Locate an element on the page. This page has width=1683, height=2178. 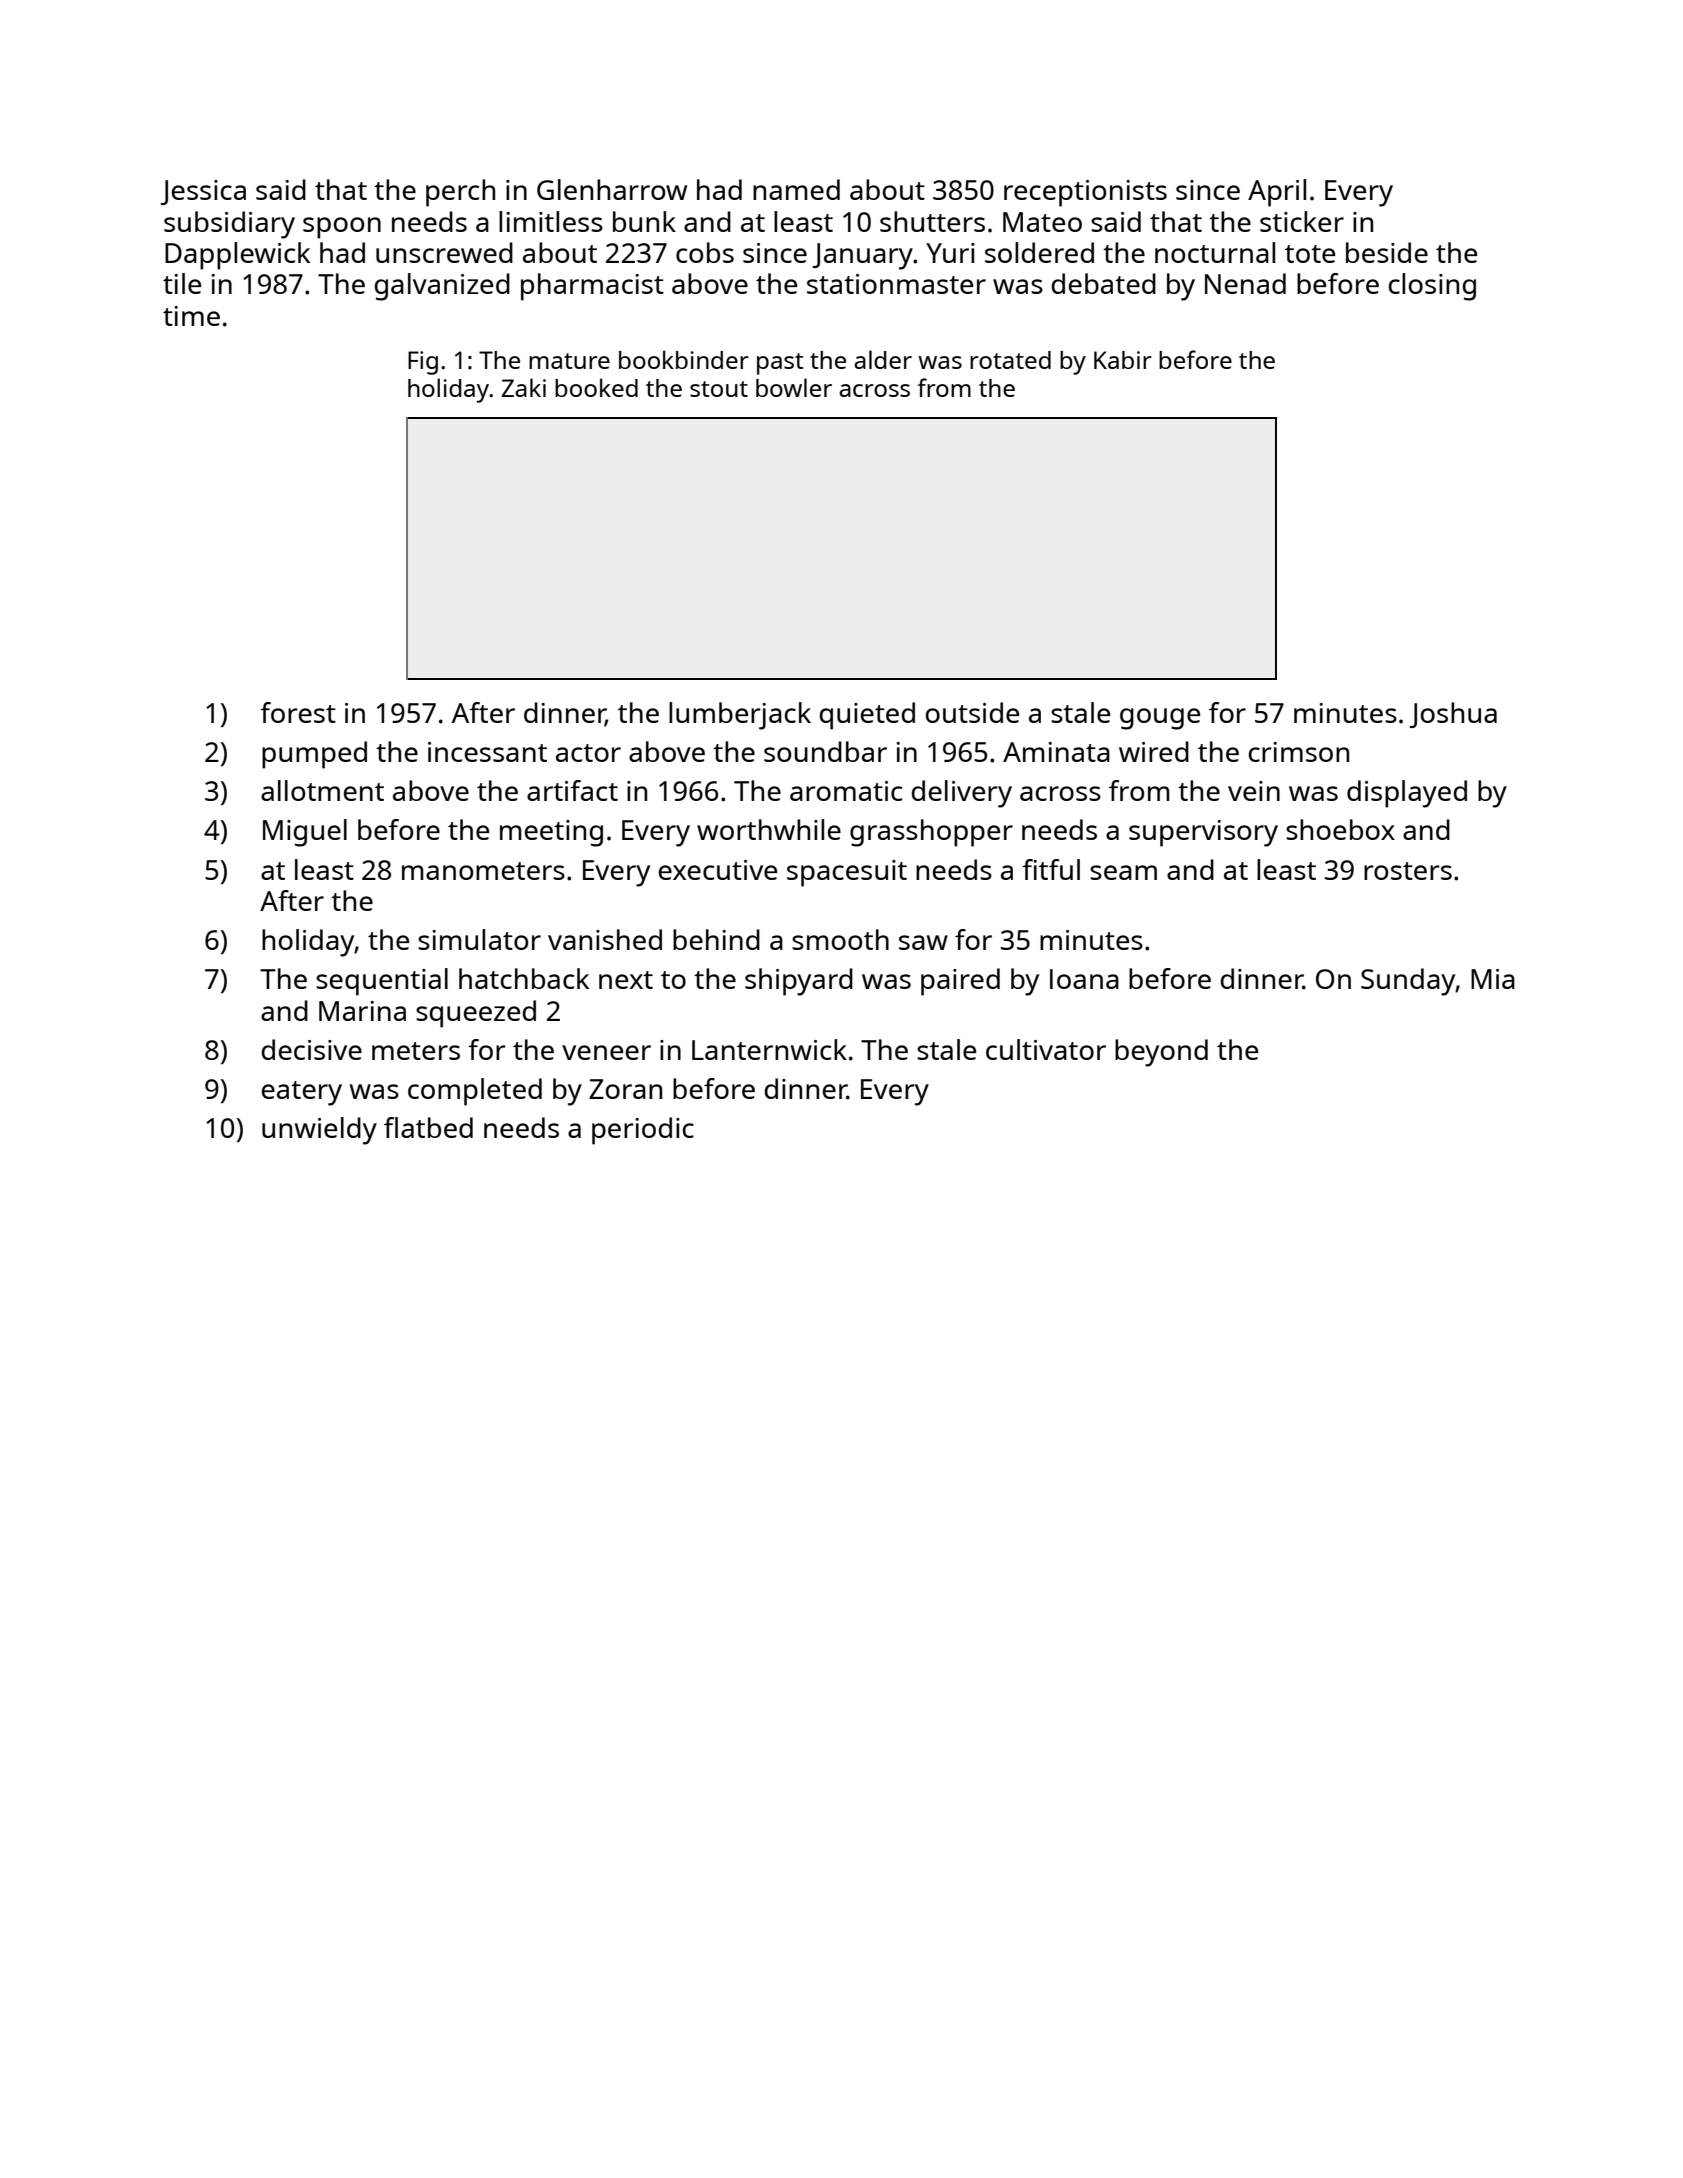
named is located at coordinates (796, 189).
